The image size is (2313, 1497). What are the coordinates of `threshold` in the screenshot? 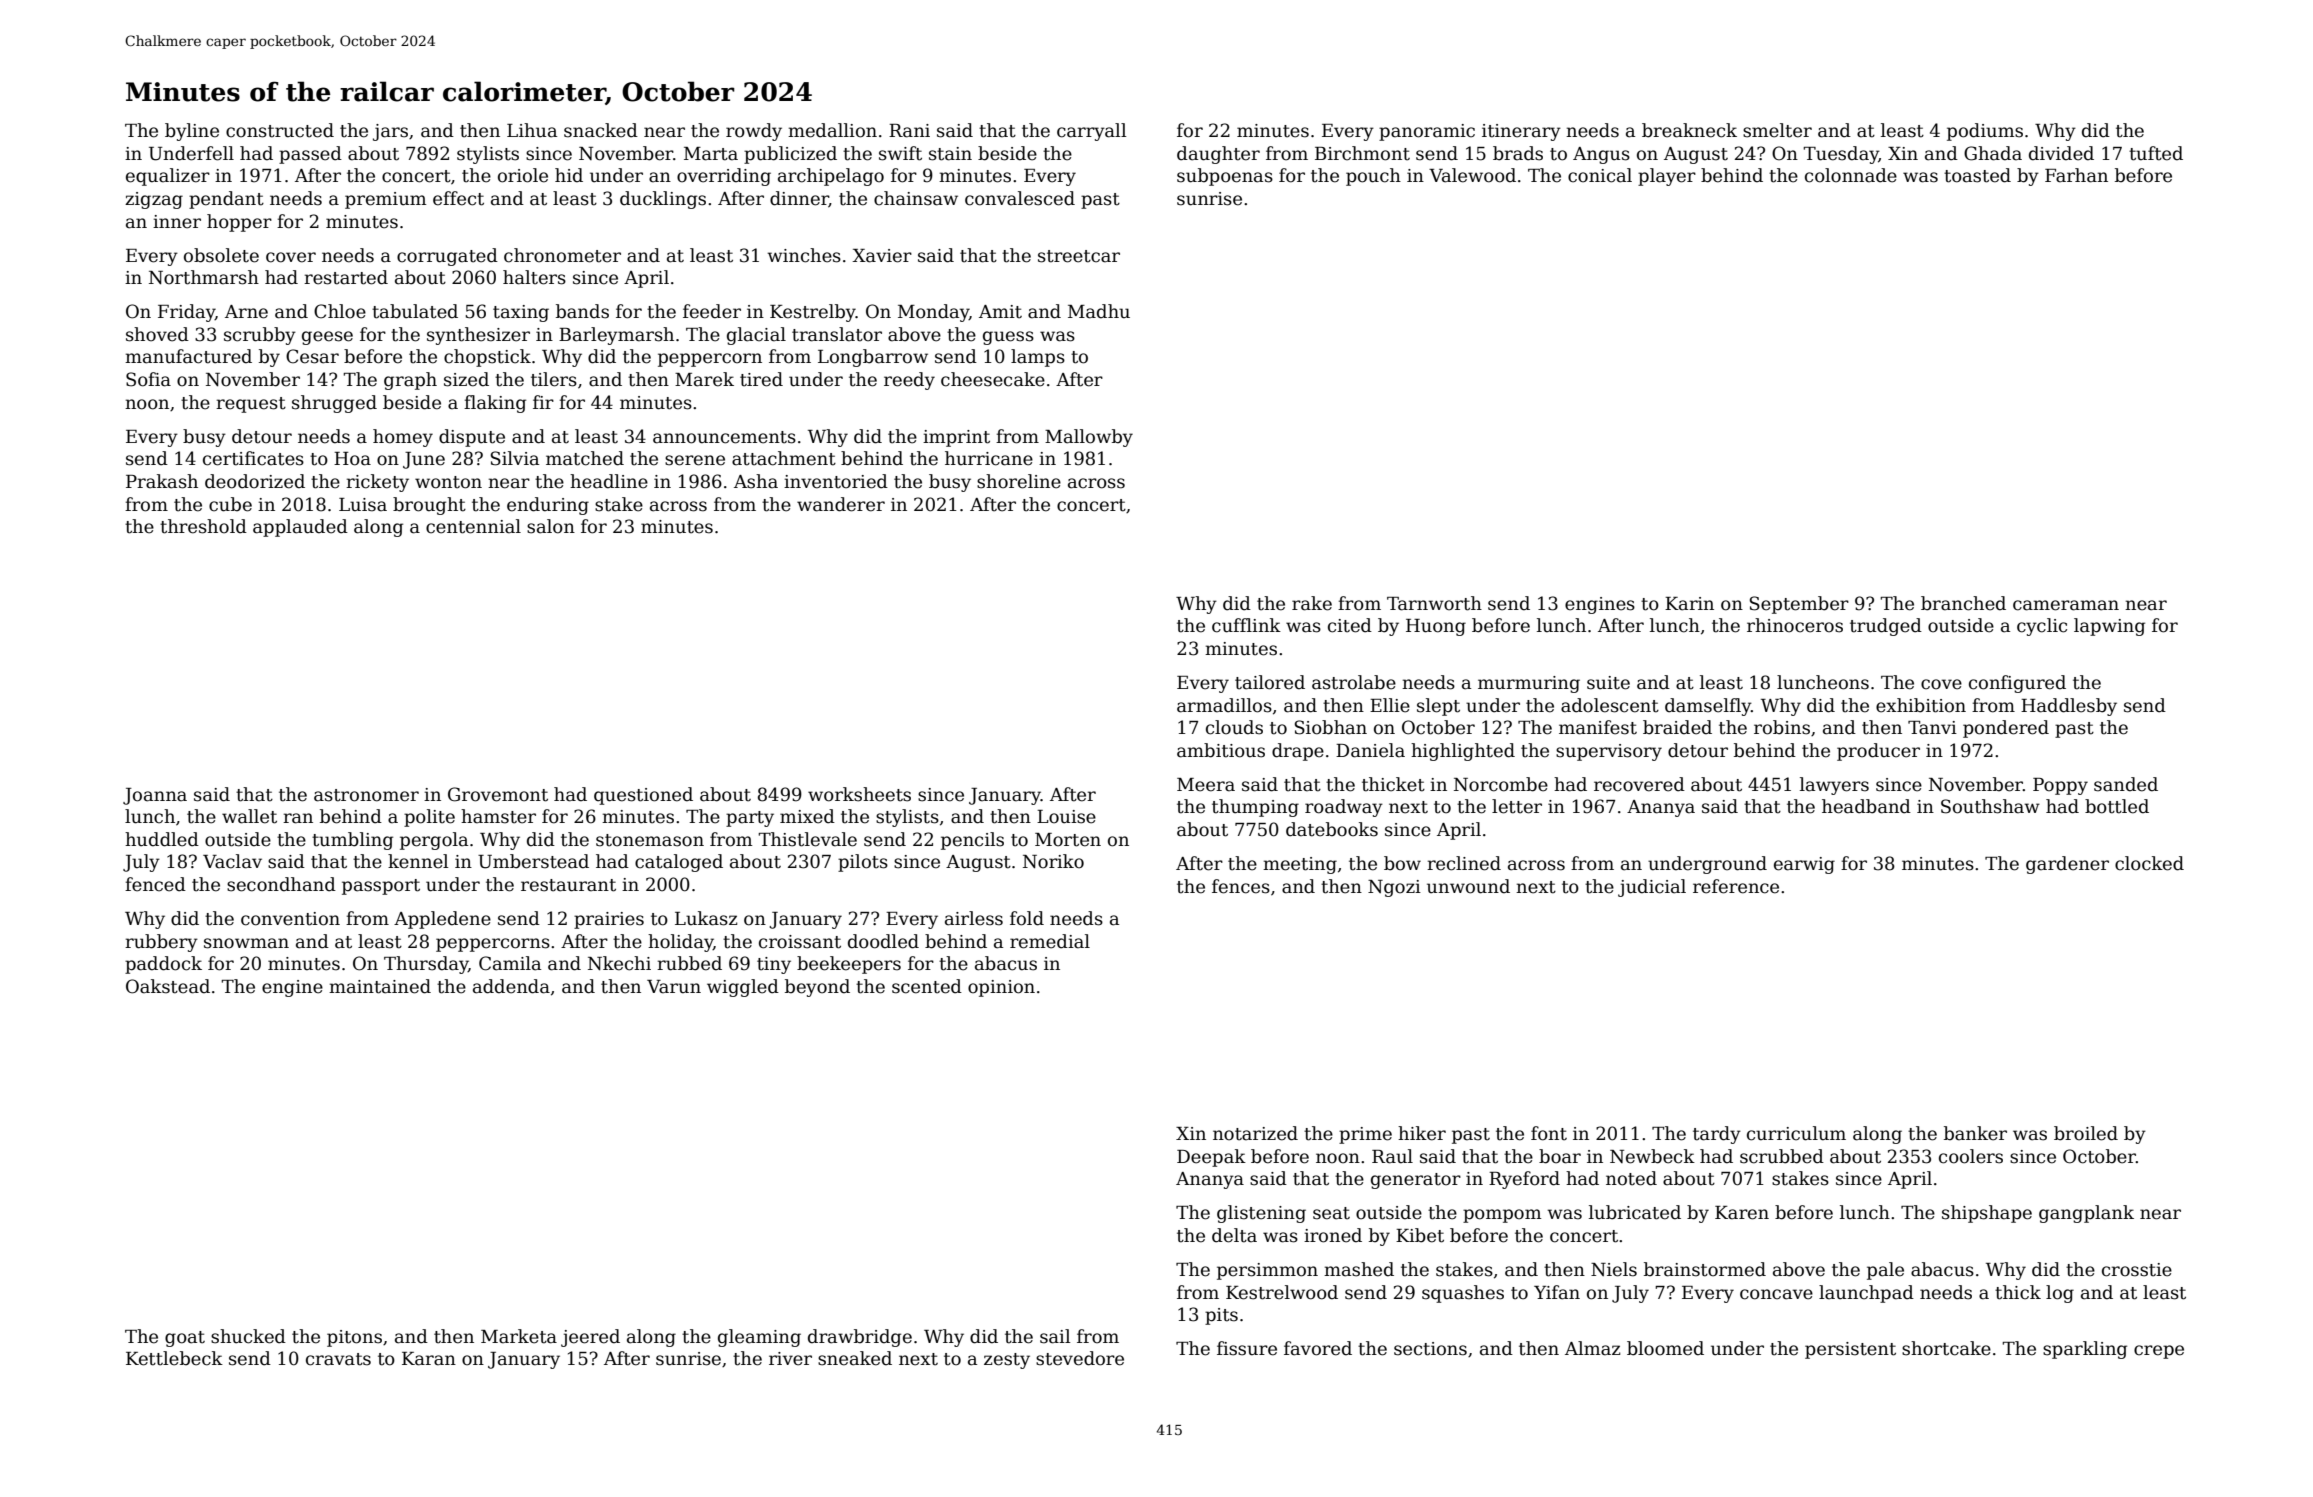 It's located at (203, 526).
